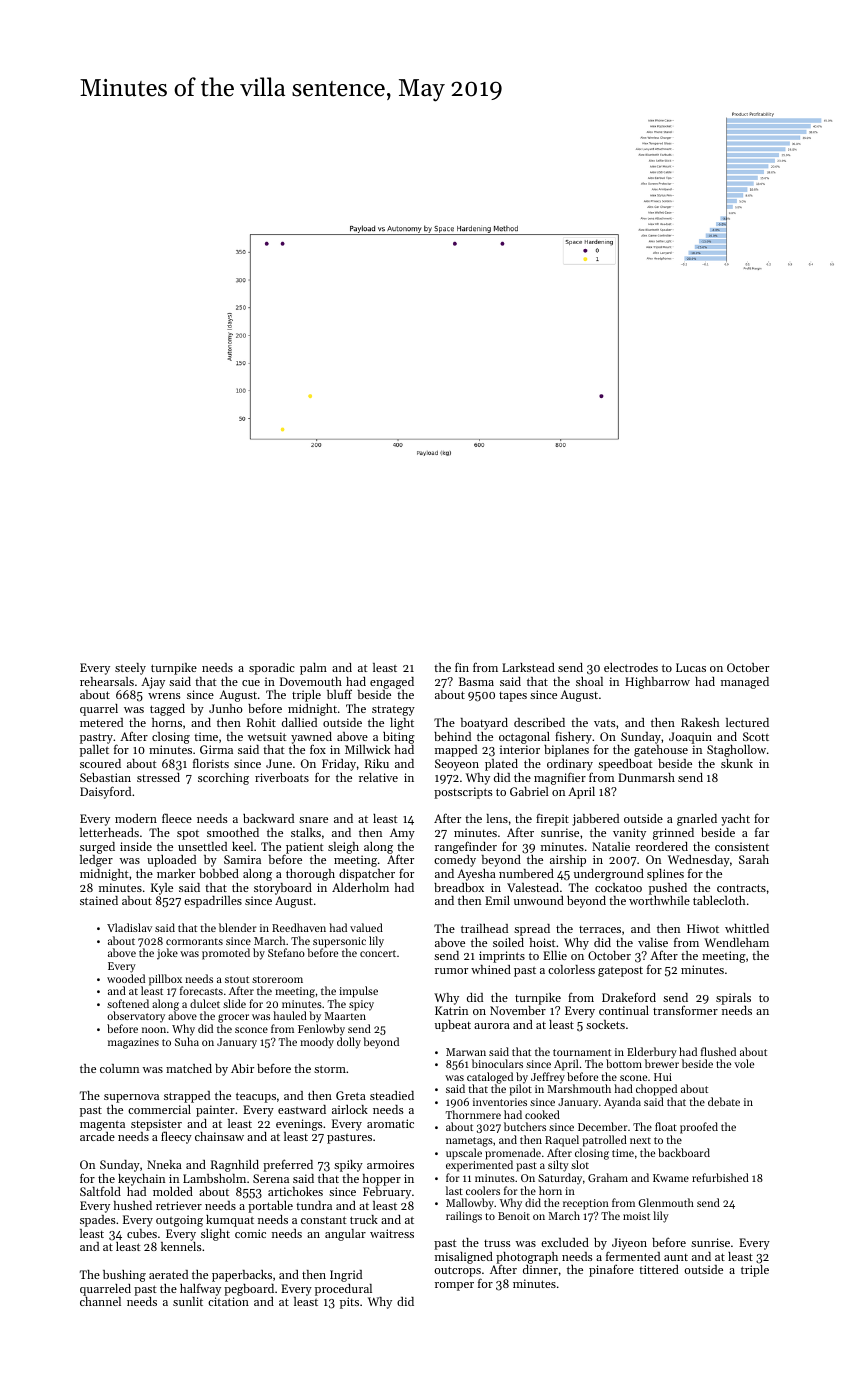  What do you see at coordinates (162, 889) in the screenshot?
I see `Kyle` at bounding box center [162, 889].
